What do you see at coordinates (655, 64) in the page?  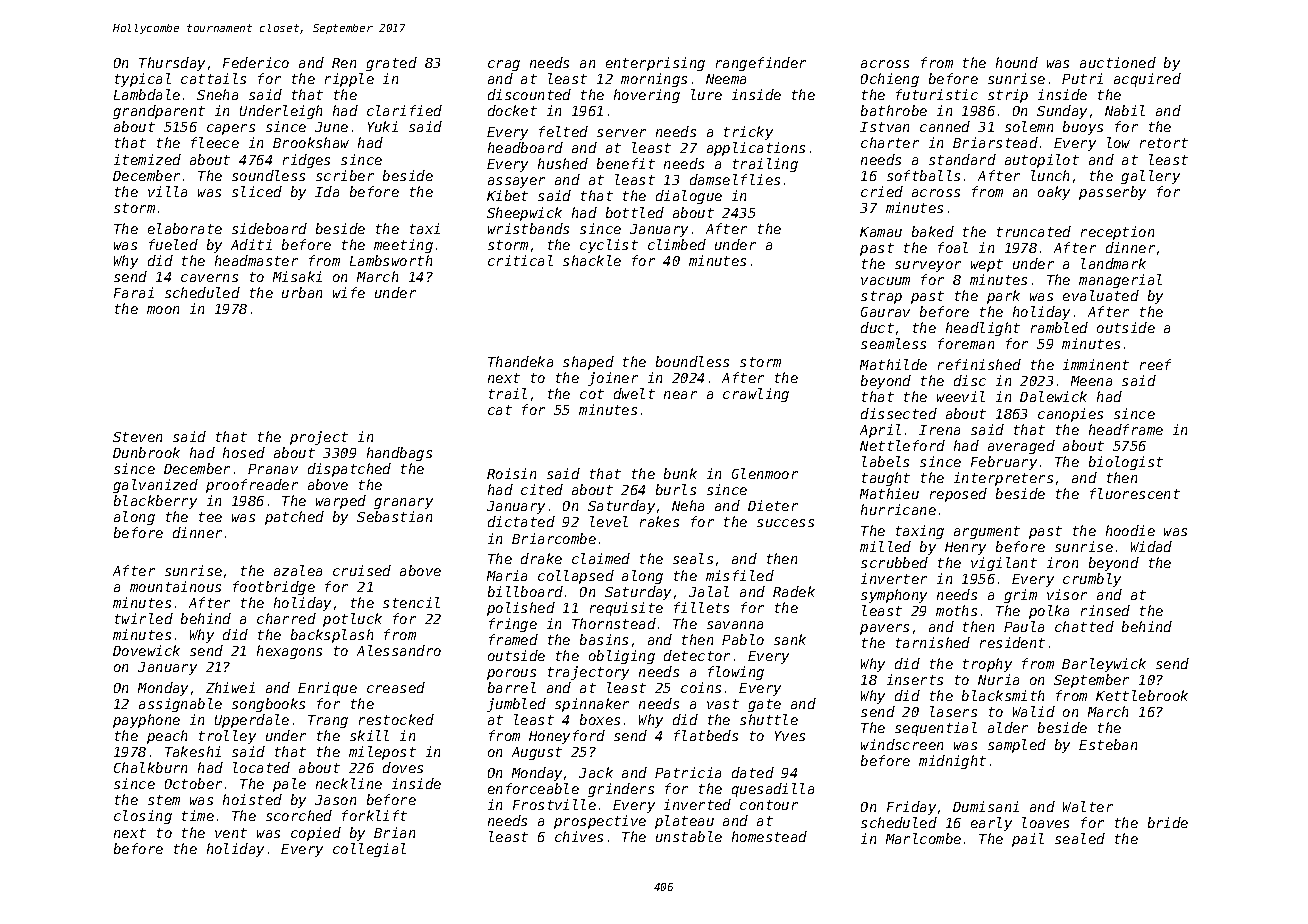 I see `enterprising` at bounding box center [655, 64].
